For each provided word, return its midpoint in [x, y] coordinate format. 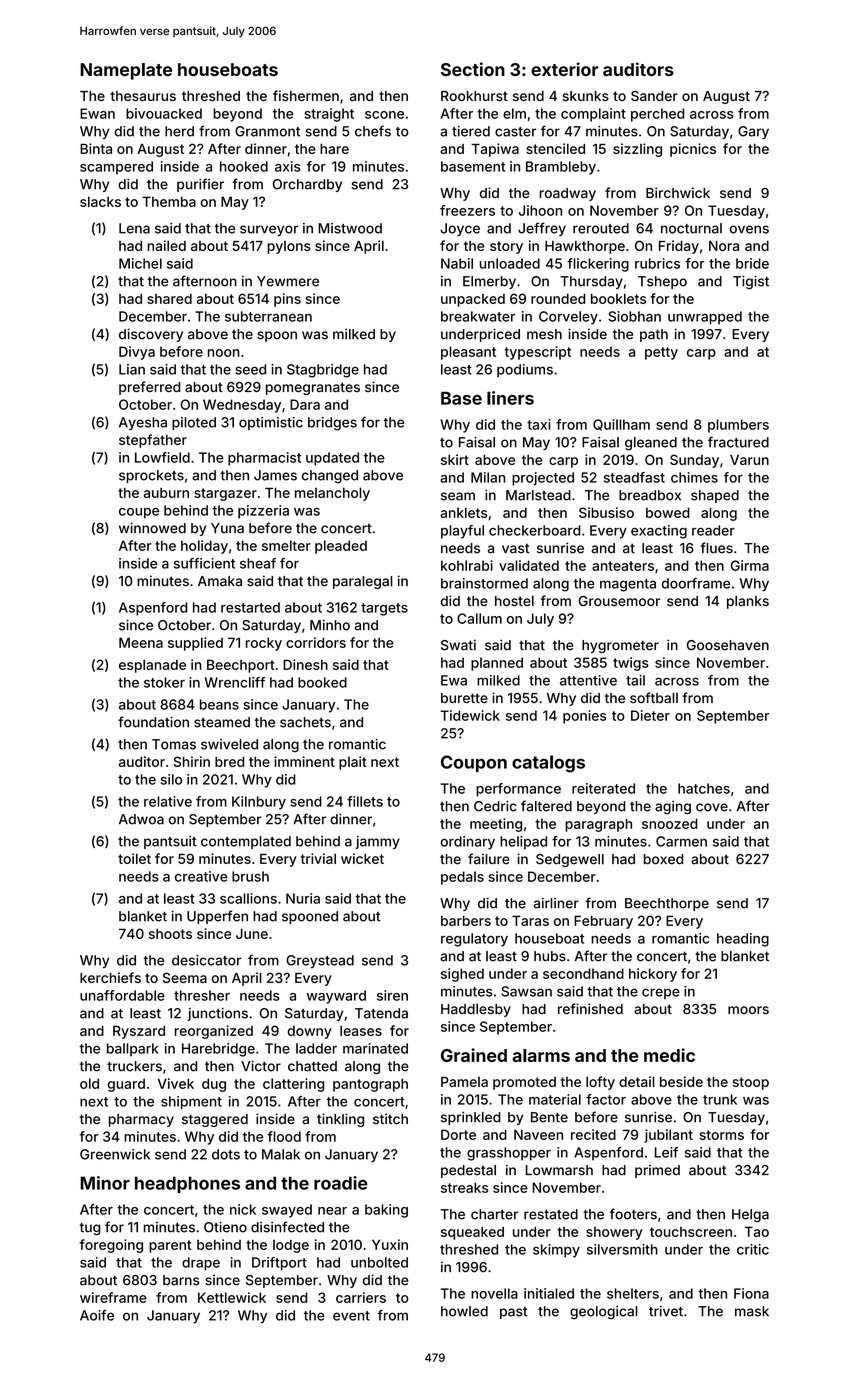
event [351, 1316]
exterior [564, 69]
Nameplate [126, 71]
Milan [488, 477]
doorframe [696, 583]
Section [473, 69]
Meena [141, 642]
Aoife [97, 1315]
